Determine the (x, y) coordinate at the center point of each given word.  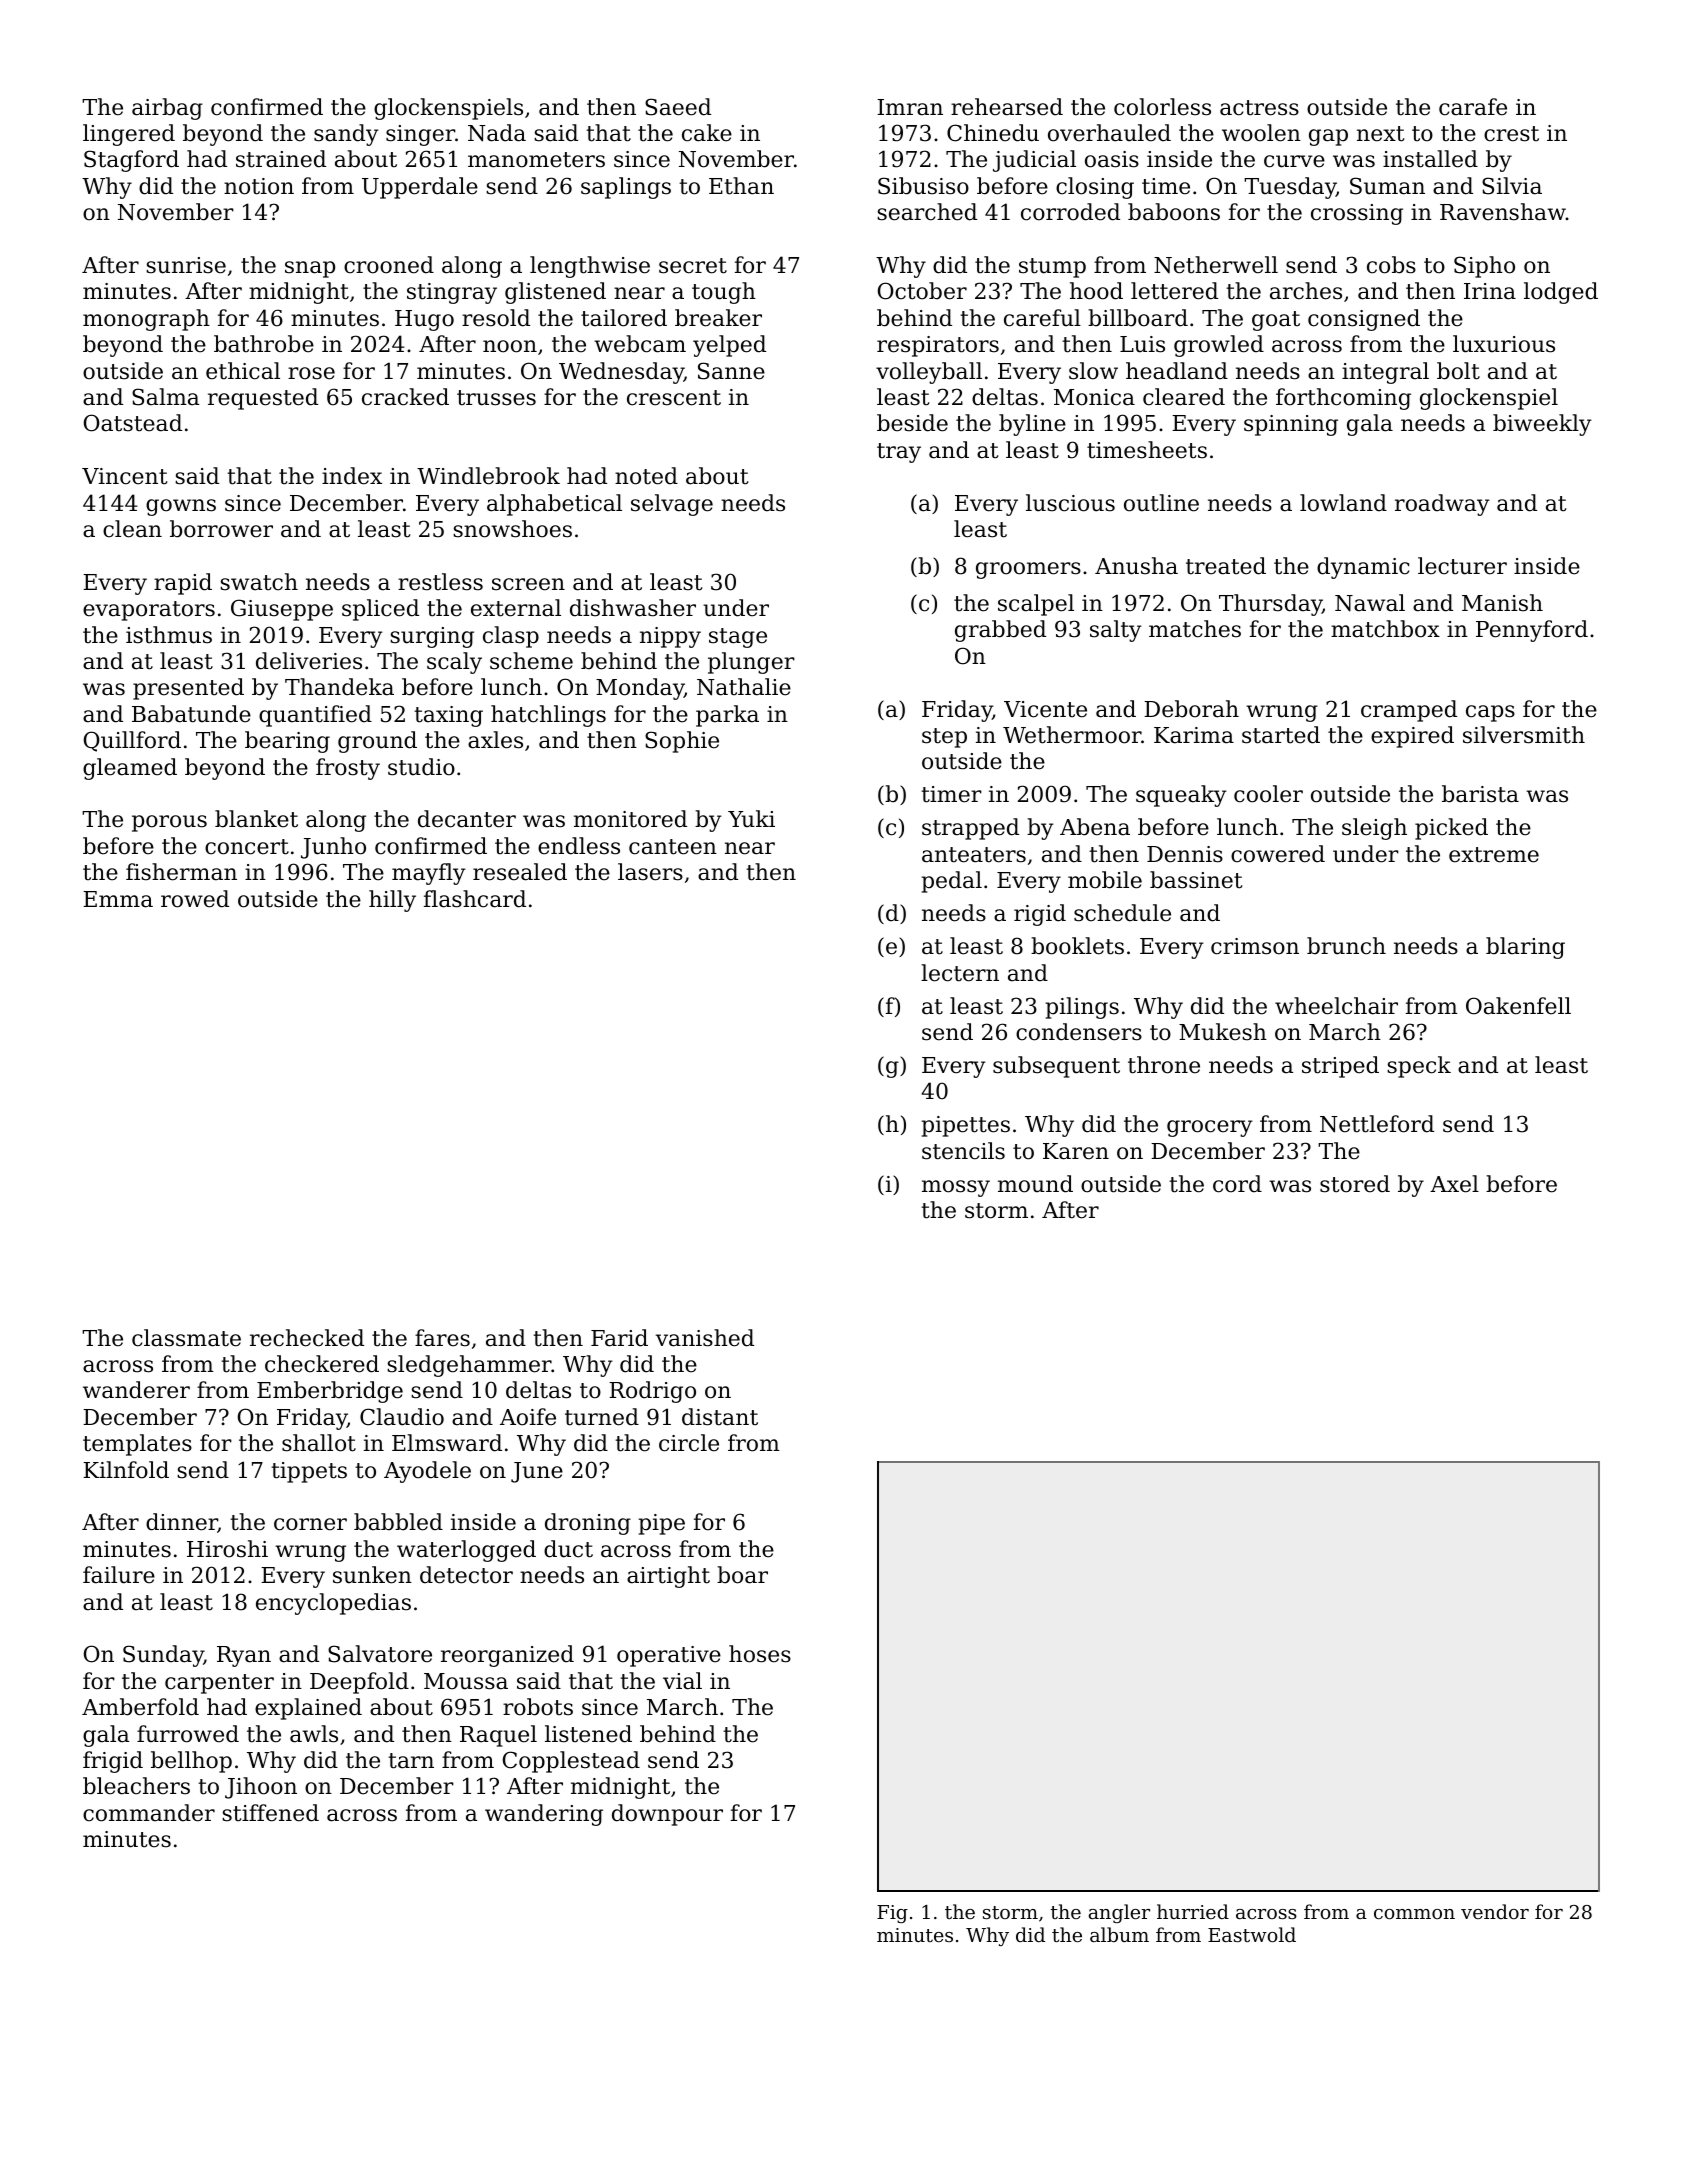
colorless (1162, 107)
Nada (497, 133)
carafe (1473, 107)
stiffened (270, 1813)
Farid (619, 1338)
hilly (392, 901)
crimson (1255, 946)
